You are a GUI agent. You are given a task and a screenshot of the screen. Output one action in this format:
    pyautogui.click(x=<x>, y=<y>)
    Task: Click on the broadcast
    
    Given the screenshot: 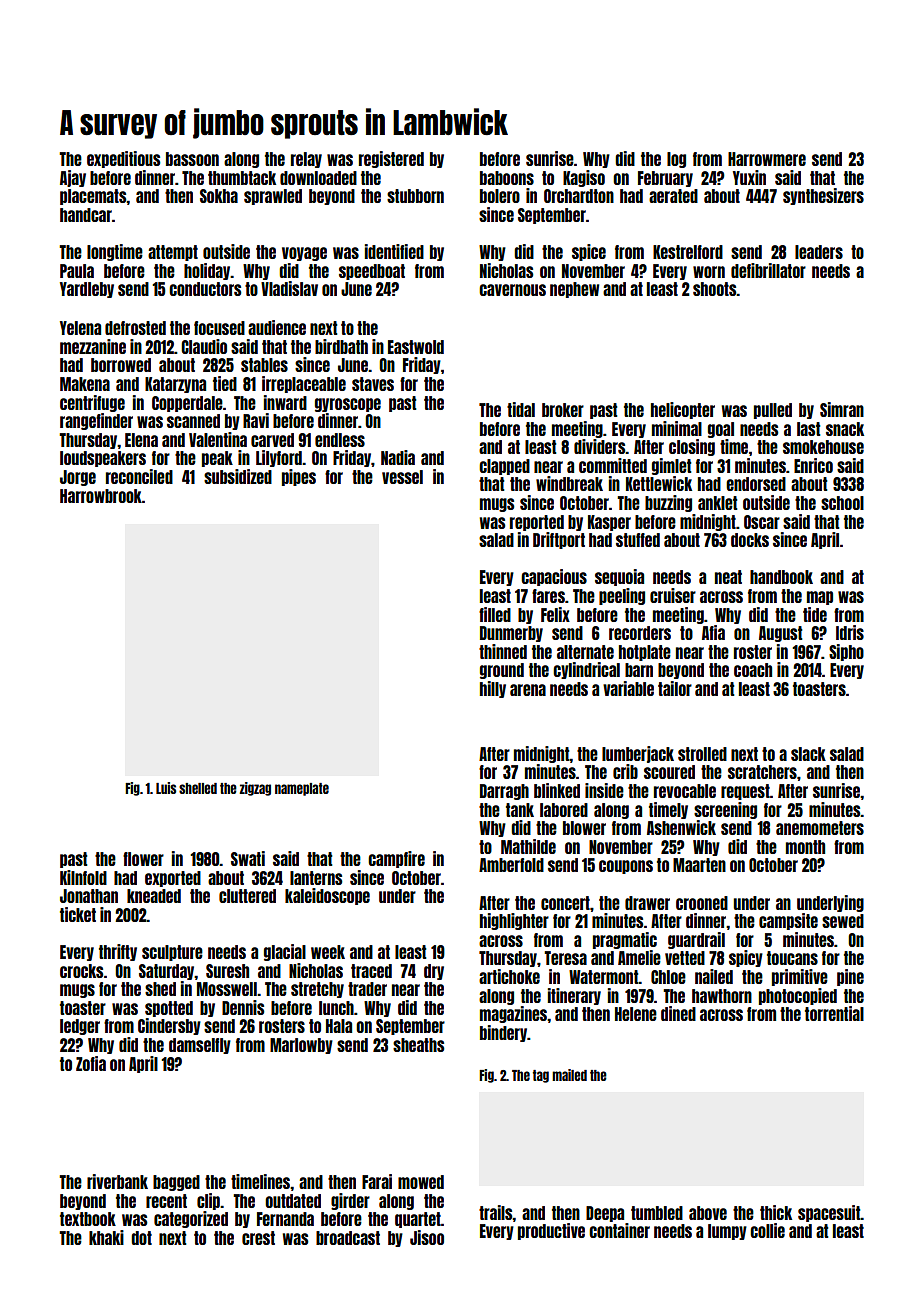 What is the action you would take?
    pyautogui.click(x=348, y=1238)
